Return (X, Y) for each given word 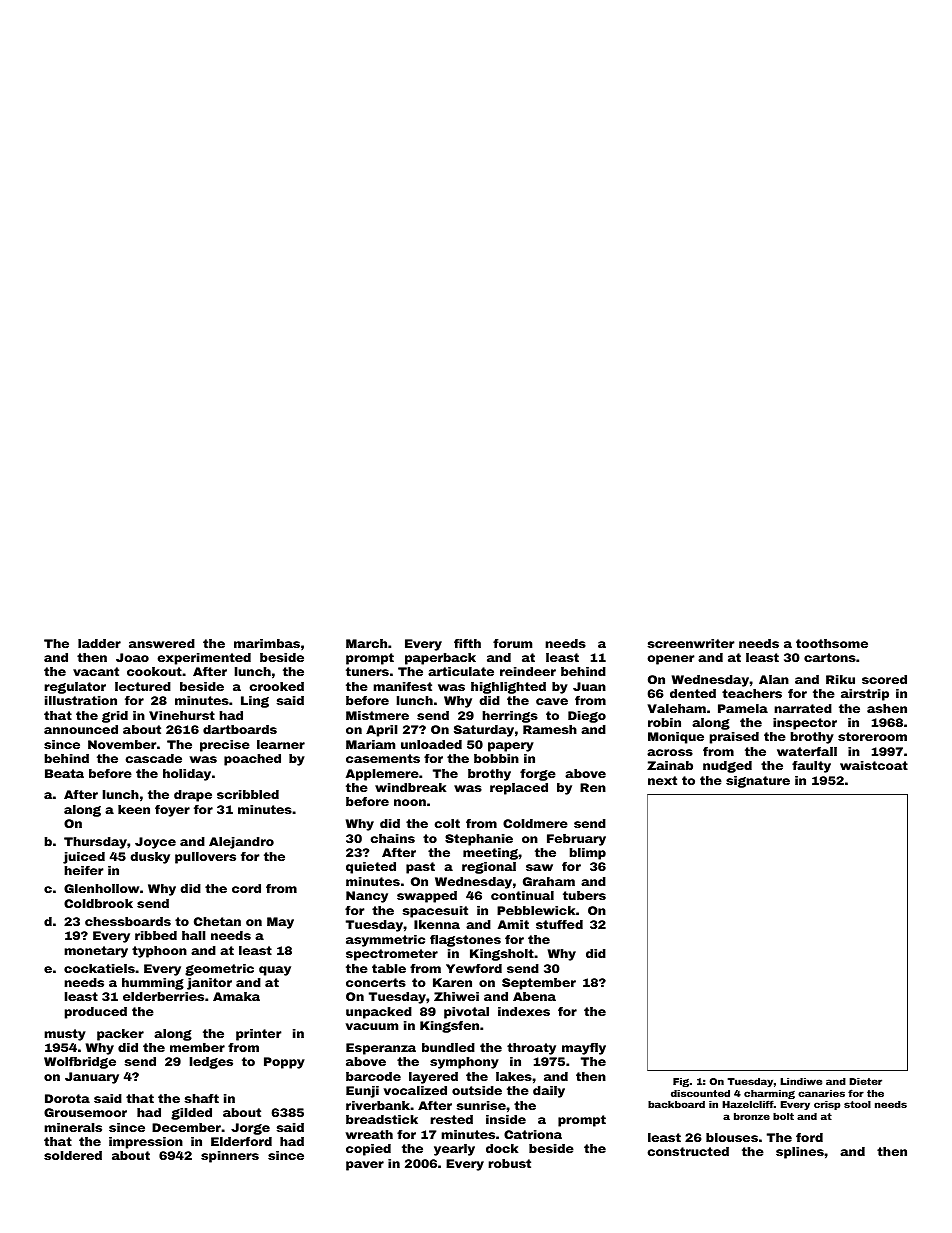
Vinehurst (182, 715)
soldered (73, 1155)
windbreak (410, 787)
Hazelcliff (748, 1104)
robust (509, 1163)
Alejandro (241, 843)
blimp (588, 854)
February (576, 840)
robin (664, 722)
